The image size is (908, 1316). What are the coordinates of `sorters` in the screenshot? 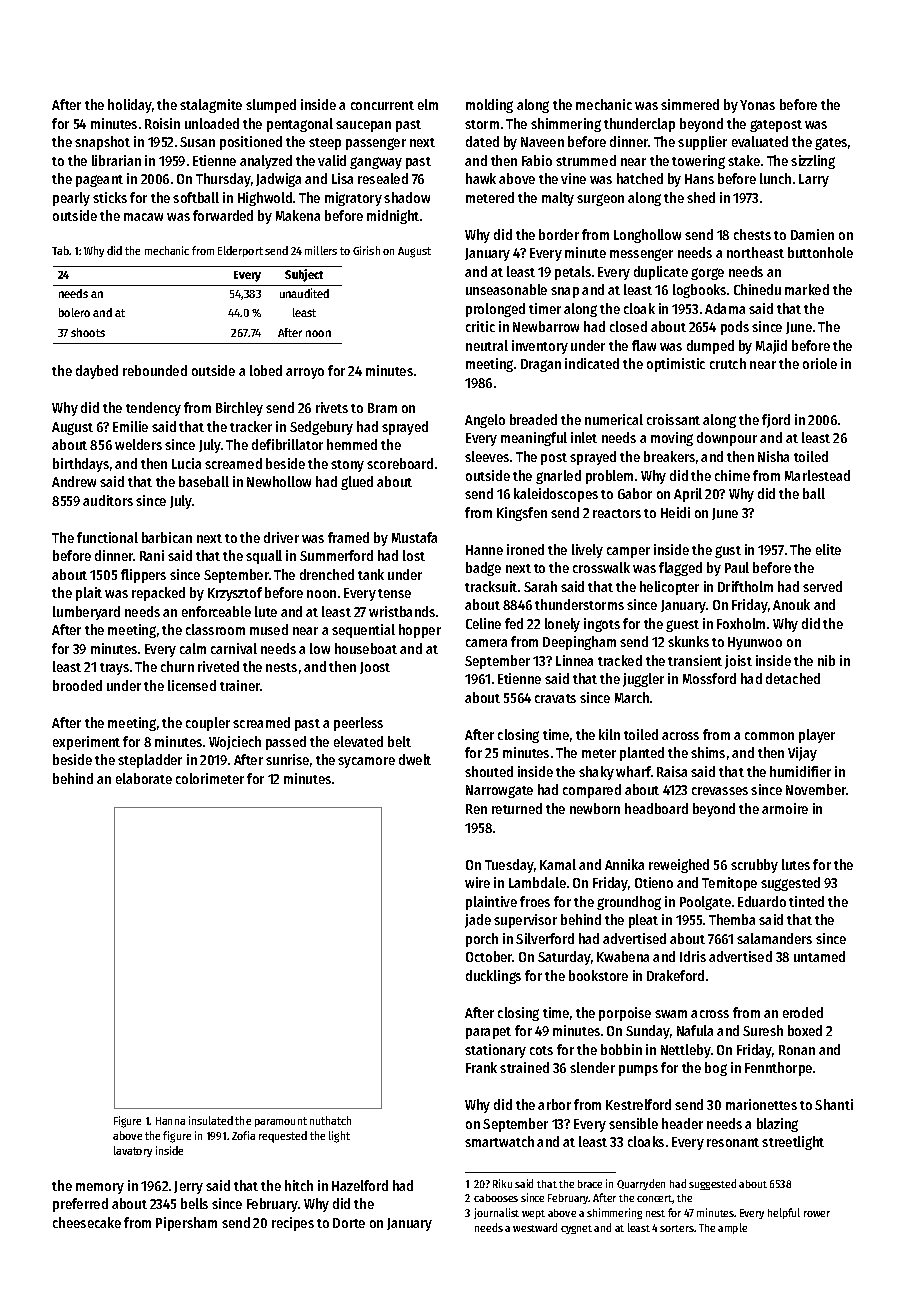 It's located at (677, 1228).
